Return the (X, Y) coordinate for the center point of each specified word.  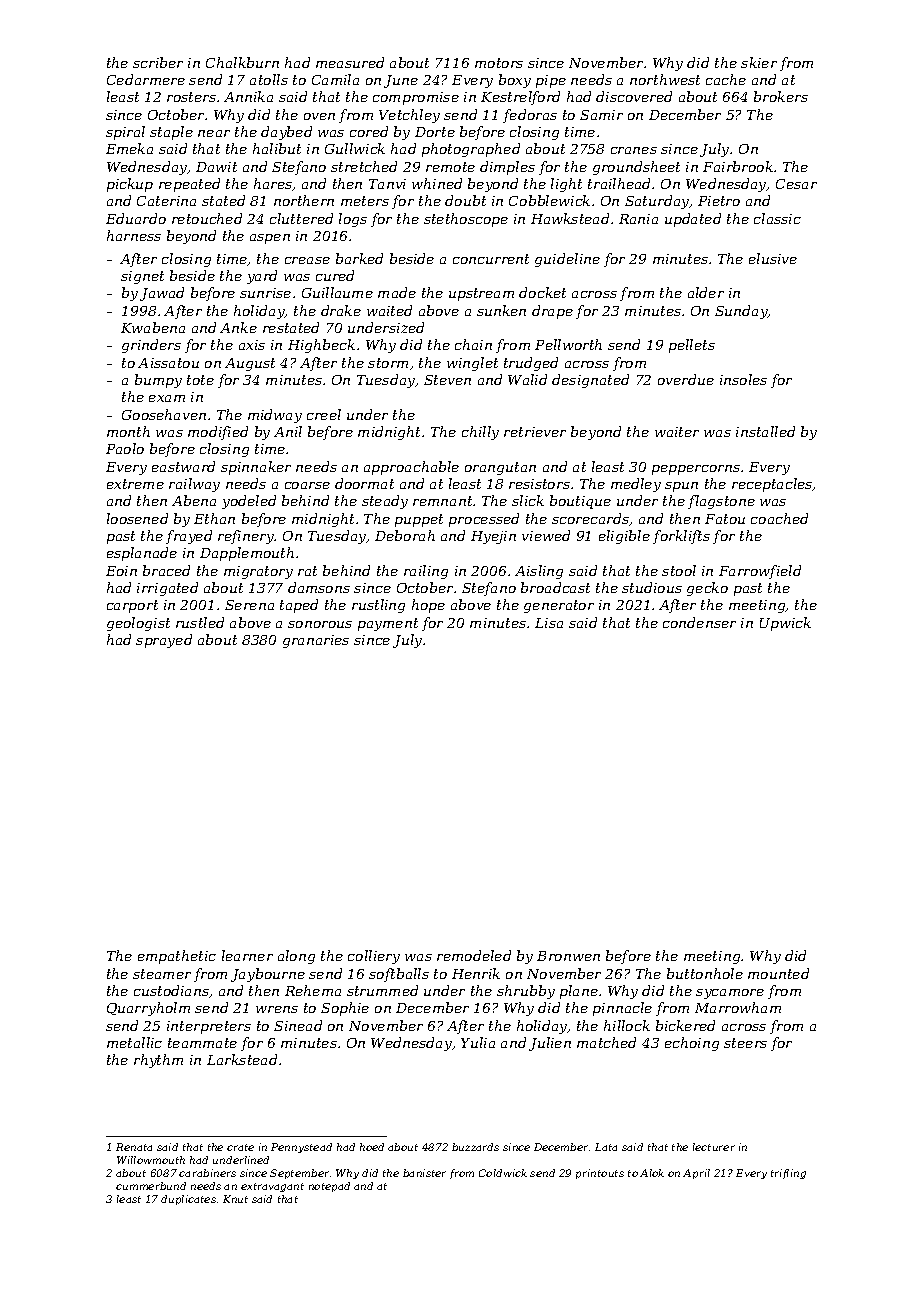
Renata (134, 1147)
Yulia (478, 1042)
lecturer (714, 1147)
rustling (378, 606)
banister (424, 1173)
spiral (125, 133)
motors (499, 63)
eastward (183, 466)
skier (759, 62)
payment (388, 624)
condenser (699, 622)
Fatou (725, 519)
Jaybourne (268, 975)
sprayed (164, 641)
